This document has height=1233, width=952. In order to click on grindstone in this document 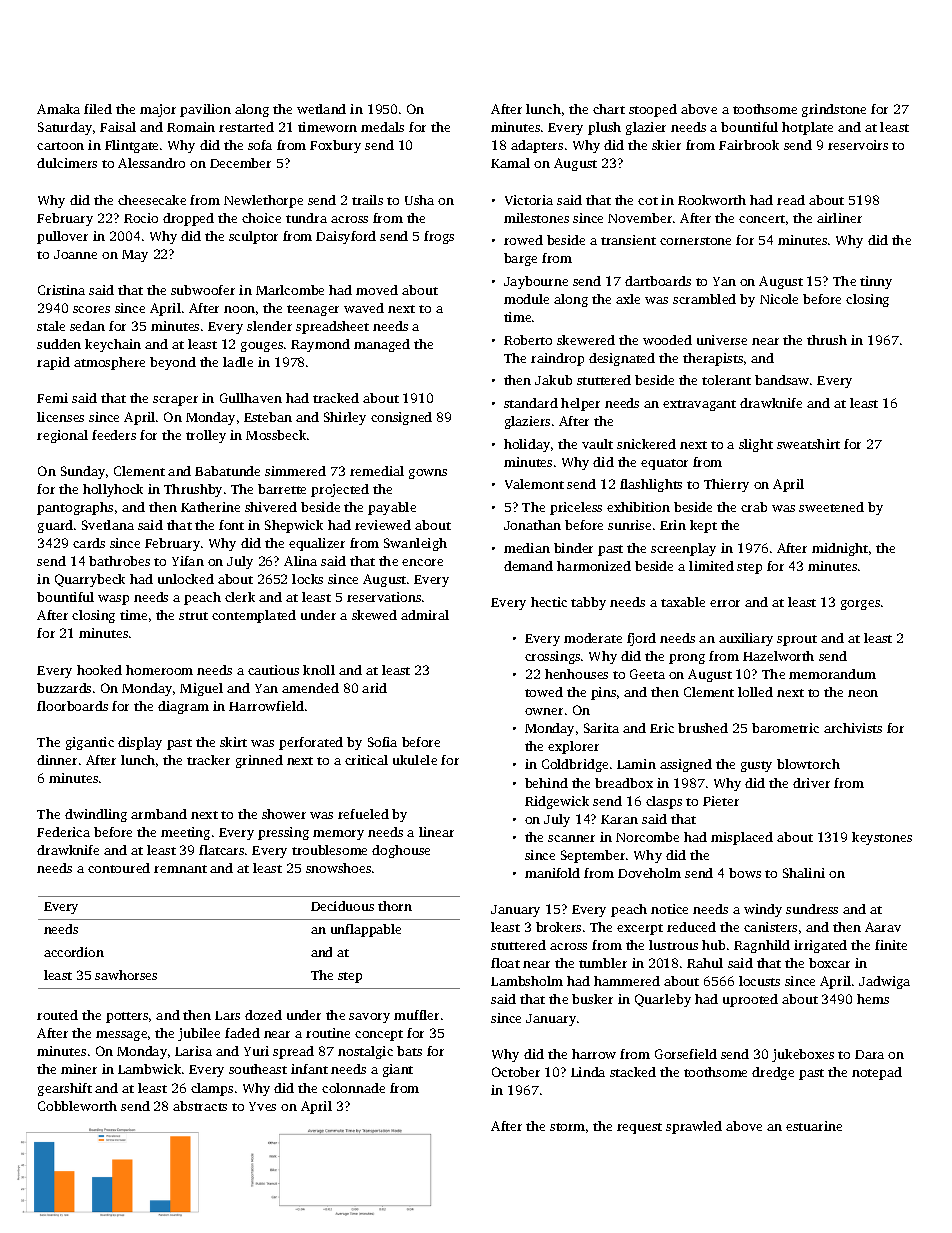, I will do `click(834, 110)`.
